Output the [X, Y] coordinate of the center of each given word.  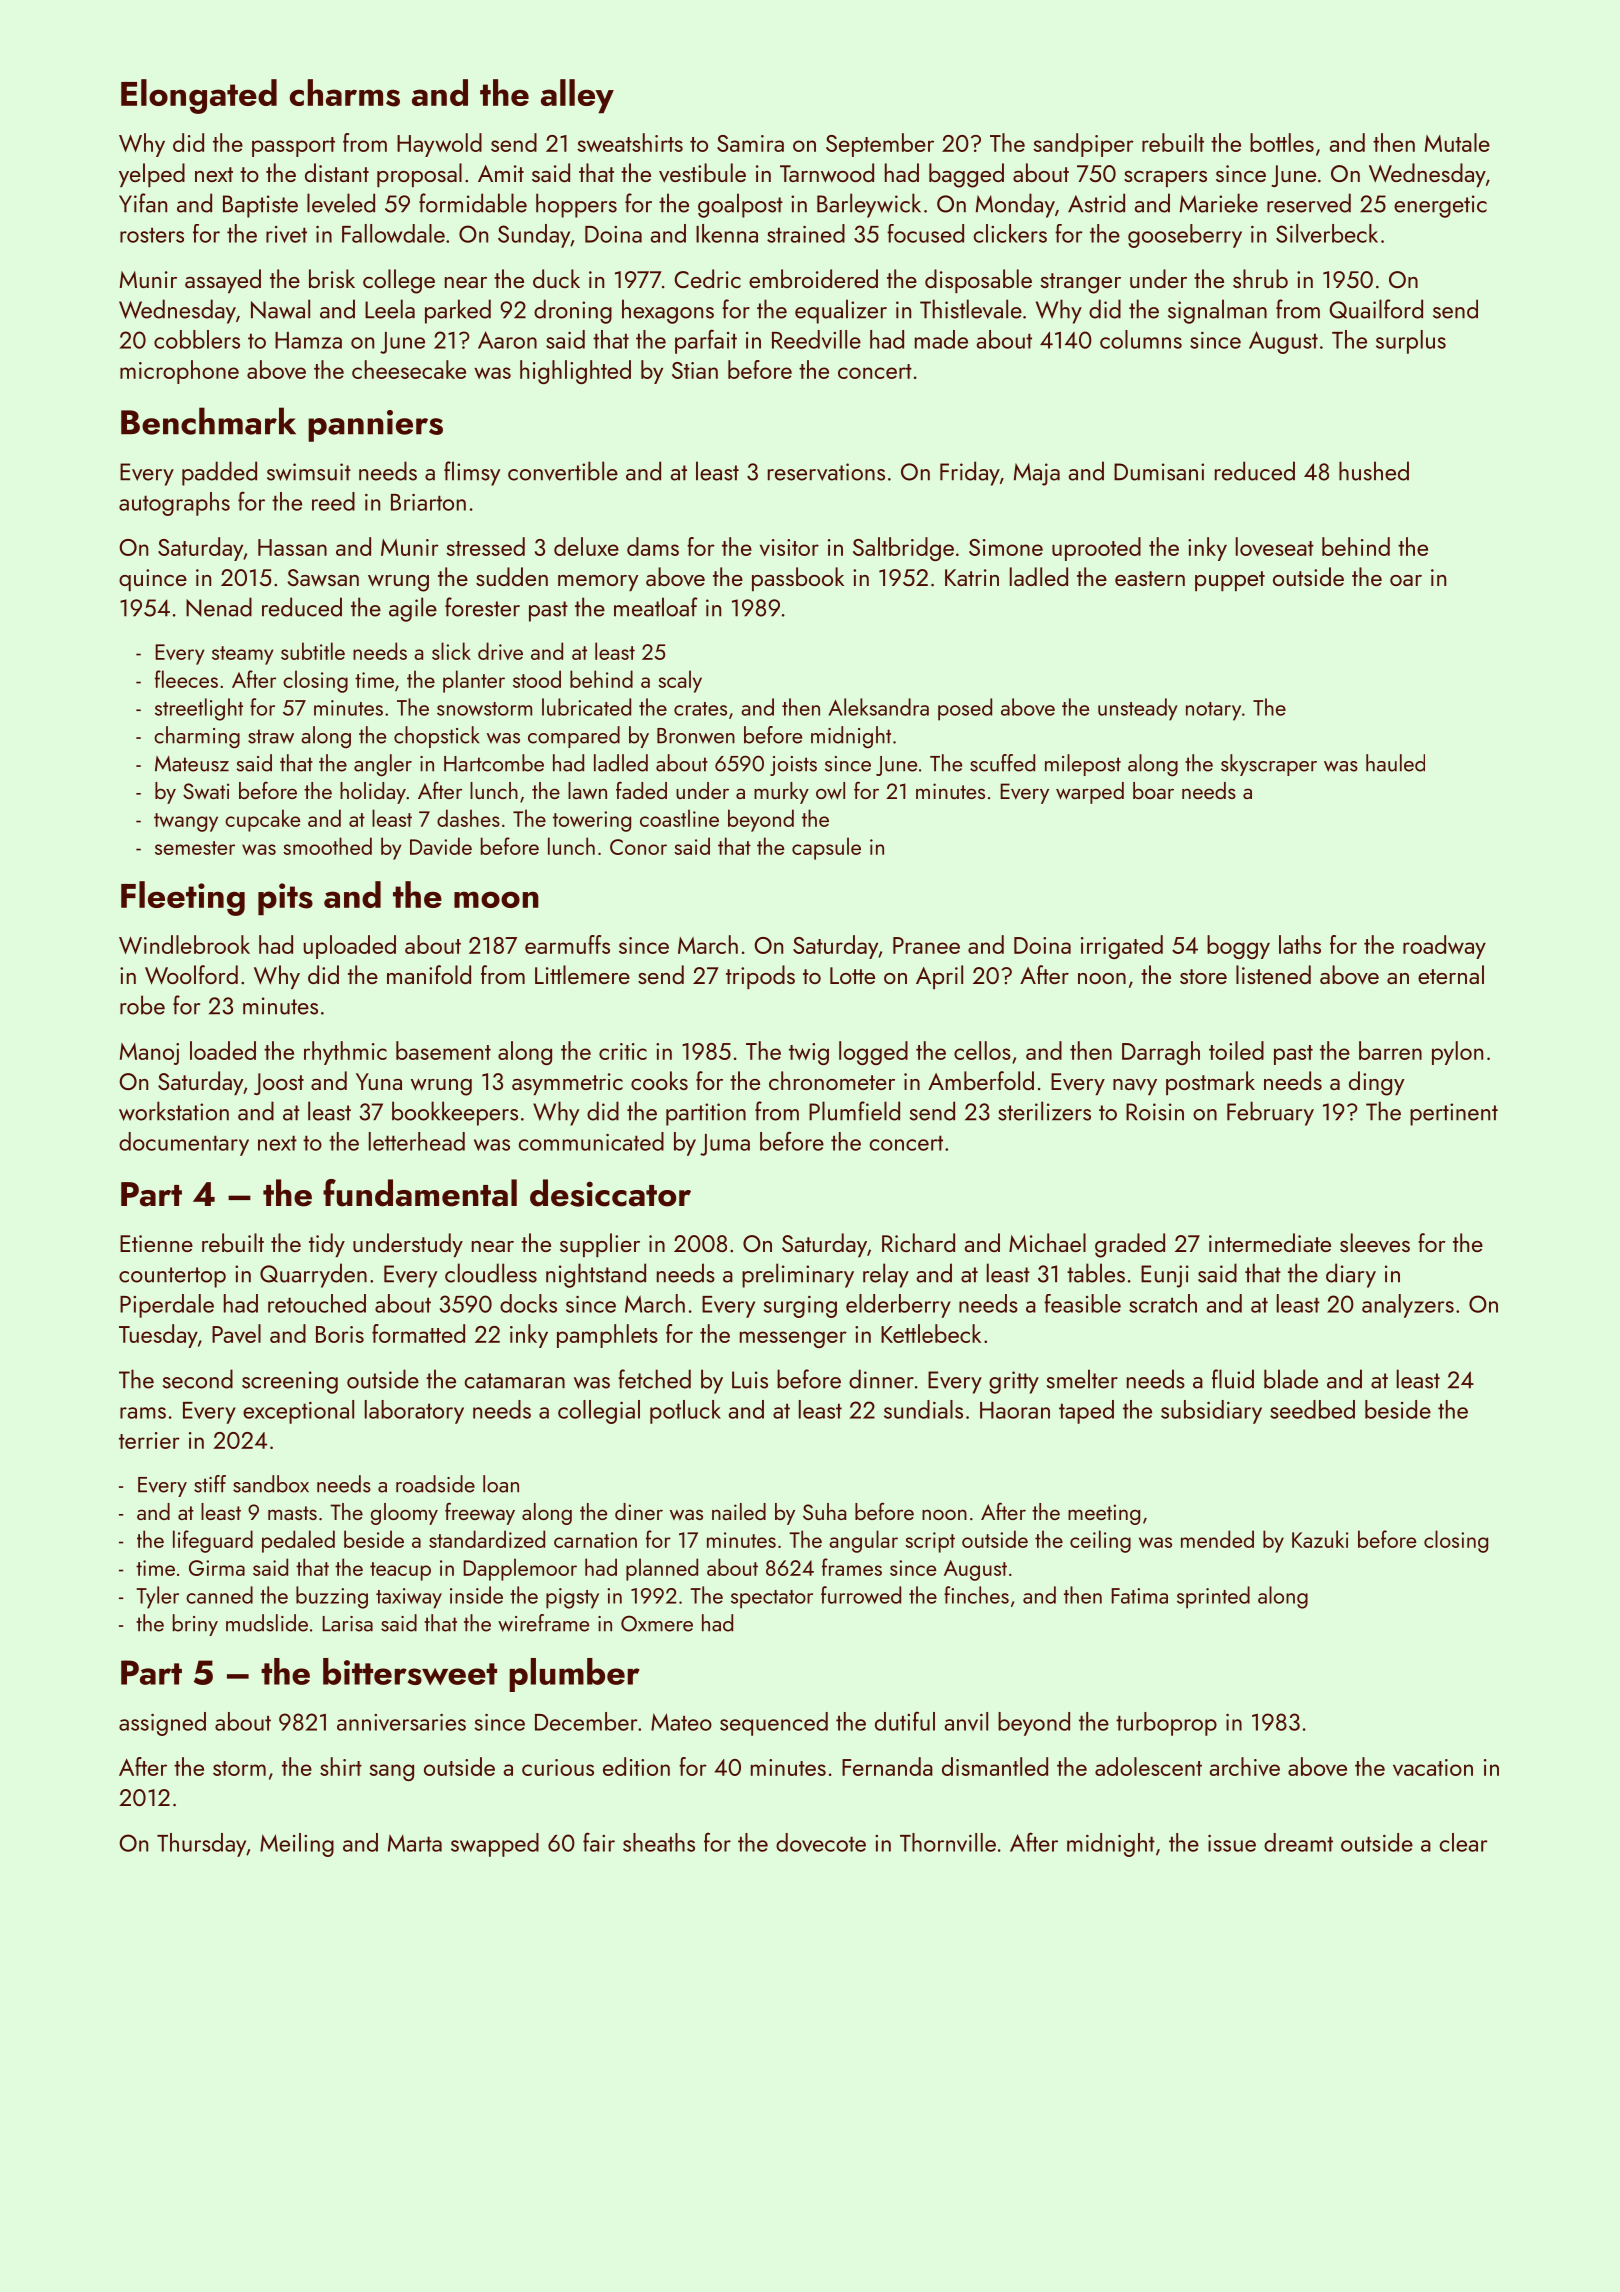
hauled [1395, 763]
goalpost [740, 205]
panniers [375, 426]
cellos [982, 1050]
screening [290, 1382]
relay [886, 1275]
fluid [1233, 1379]
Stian [695, 370]
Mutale [1457, 142]
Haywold [439, 145]
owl [830, 790]
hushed [1374, 471]
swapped [495, 1845]
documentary [184, 1144]
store [1203, 976]
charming [197, 737]
